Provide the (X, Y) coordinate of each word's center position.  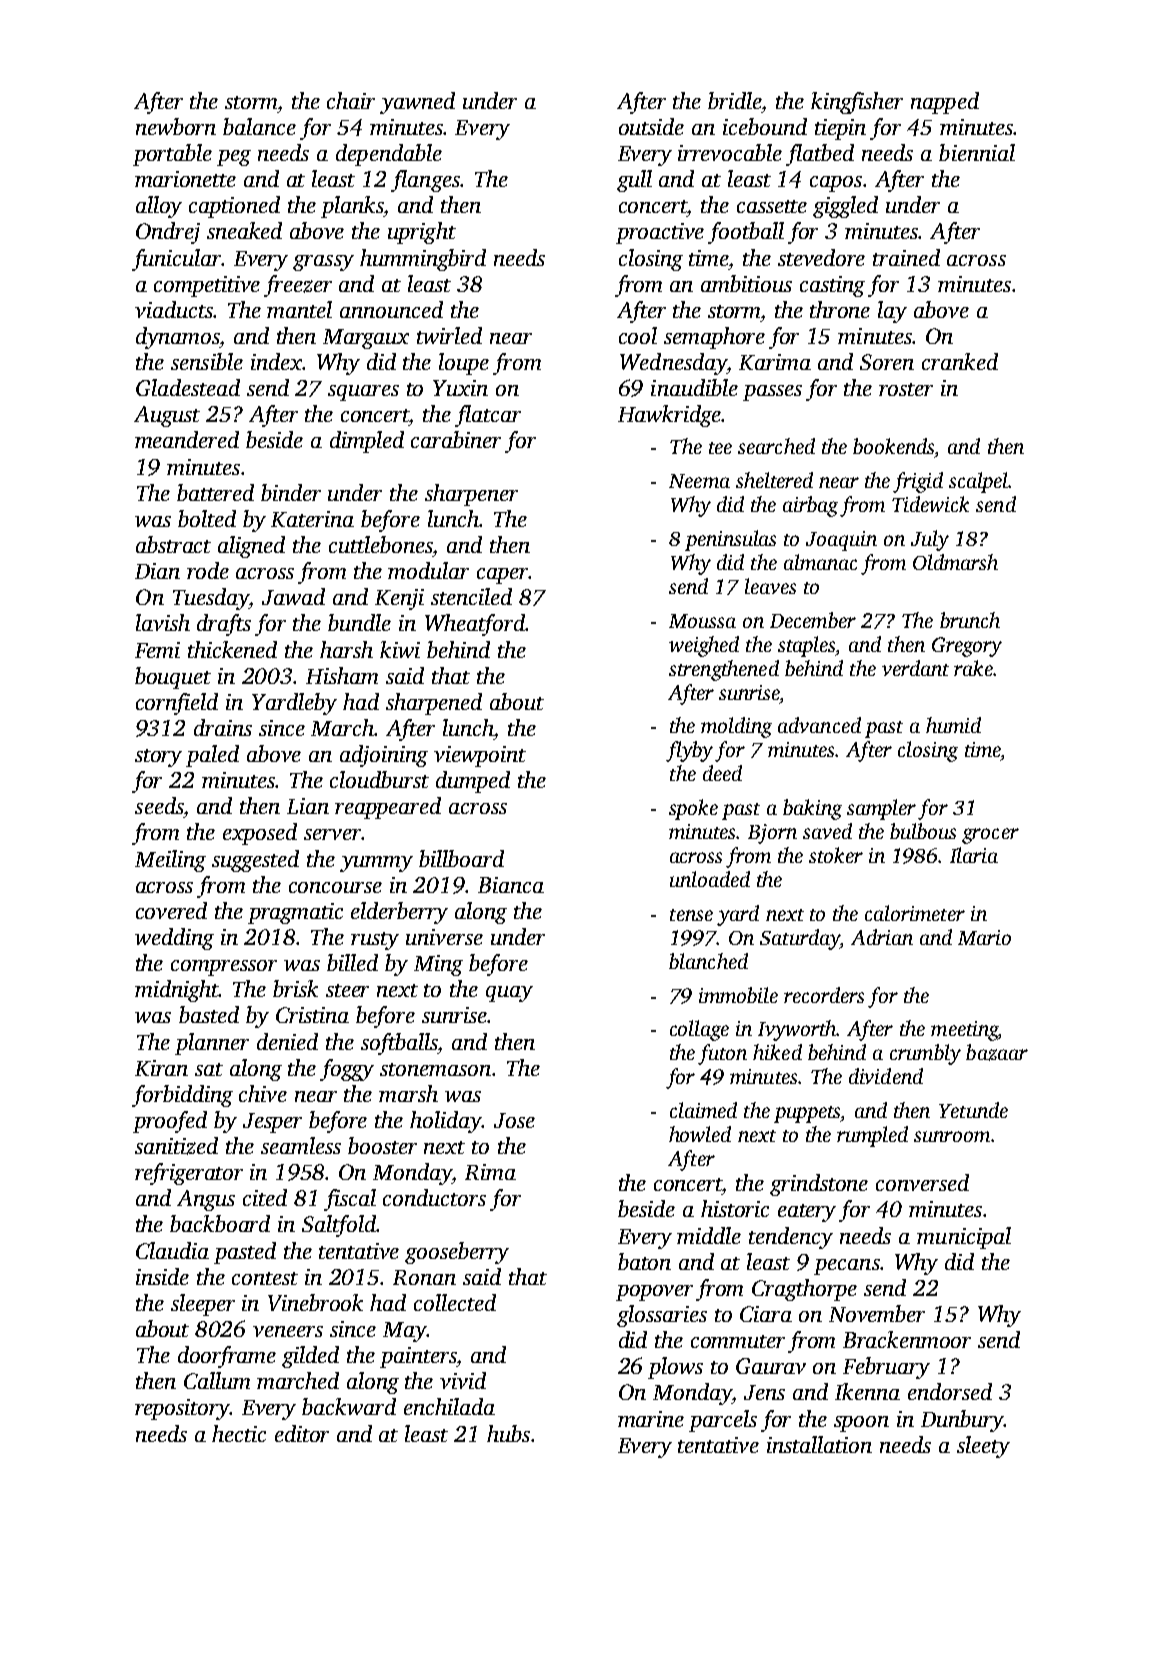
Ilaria (974, 855)
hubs (508, 1433)
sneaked (244, 230)
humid (953, 725)
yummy (376, 864)
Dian (157, 571)
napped (945, 103)
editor (302, 1433)
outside (651, 126)
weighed (704, 646)
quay (509, 994)
